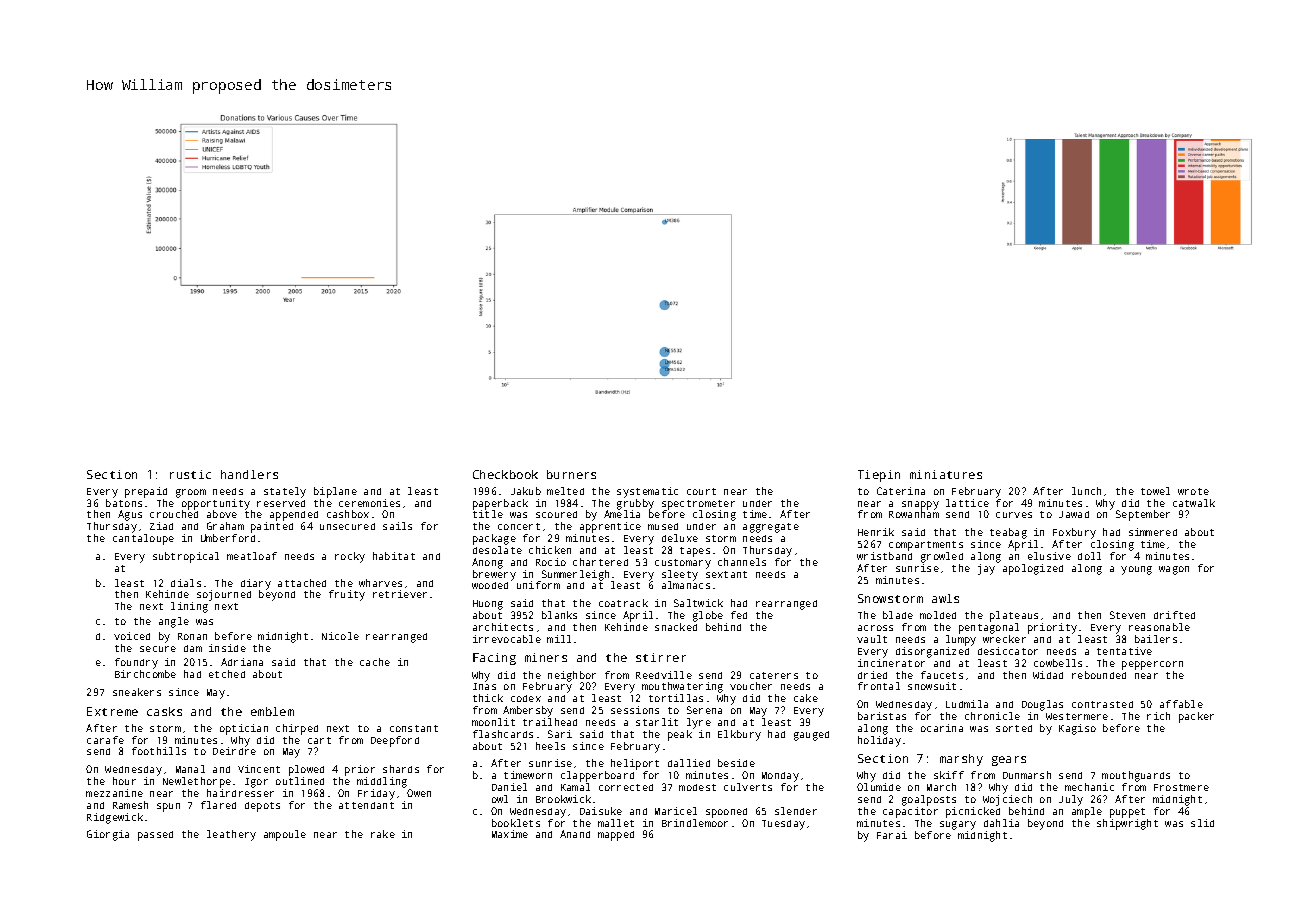 This page has height=924, width=1308. I want to click on fed, so click(739, 615).
